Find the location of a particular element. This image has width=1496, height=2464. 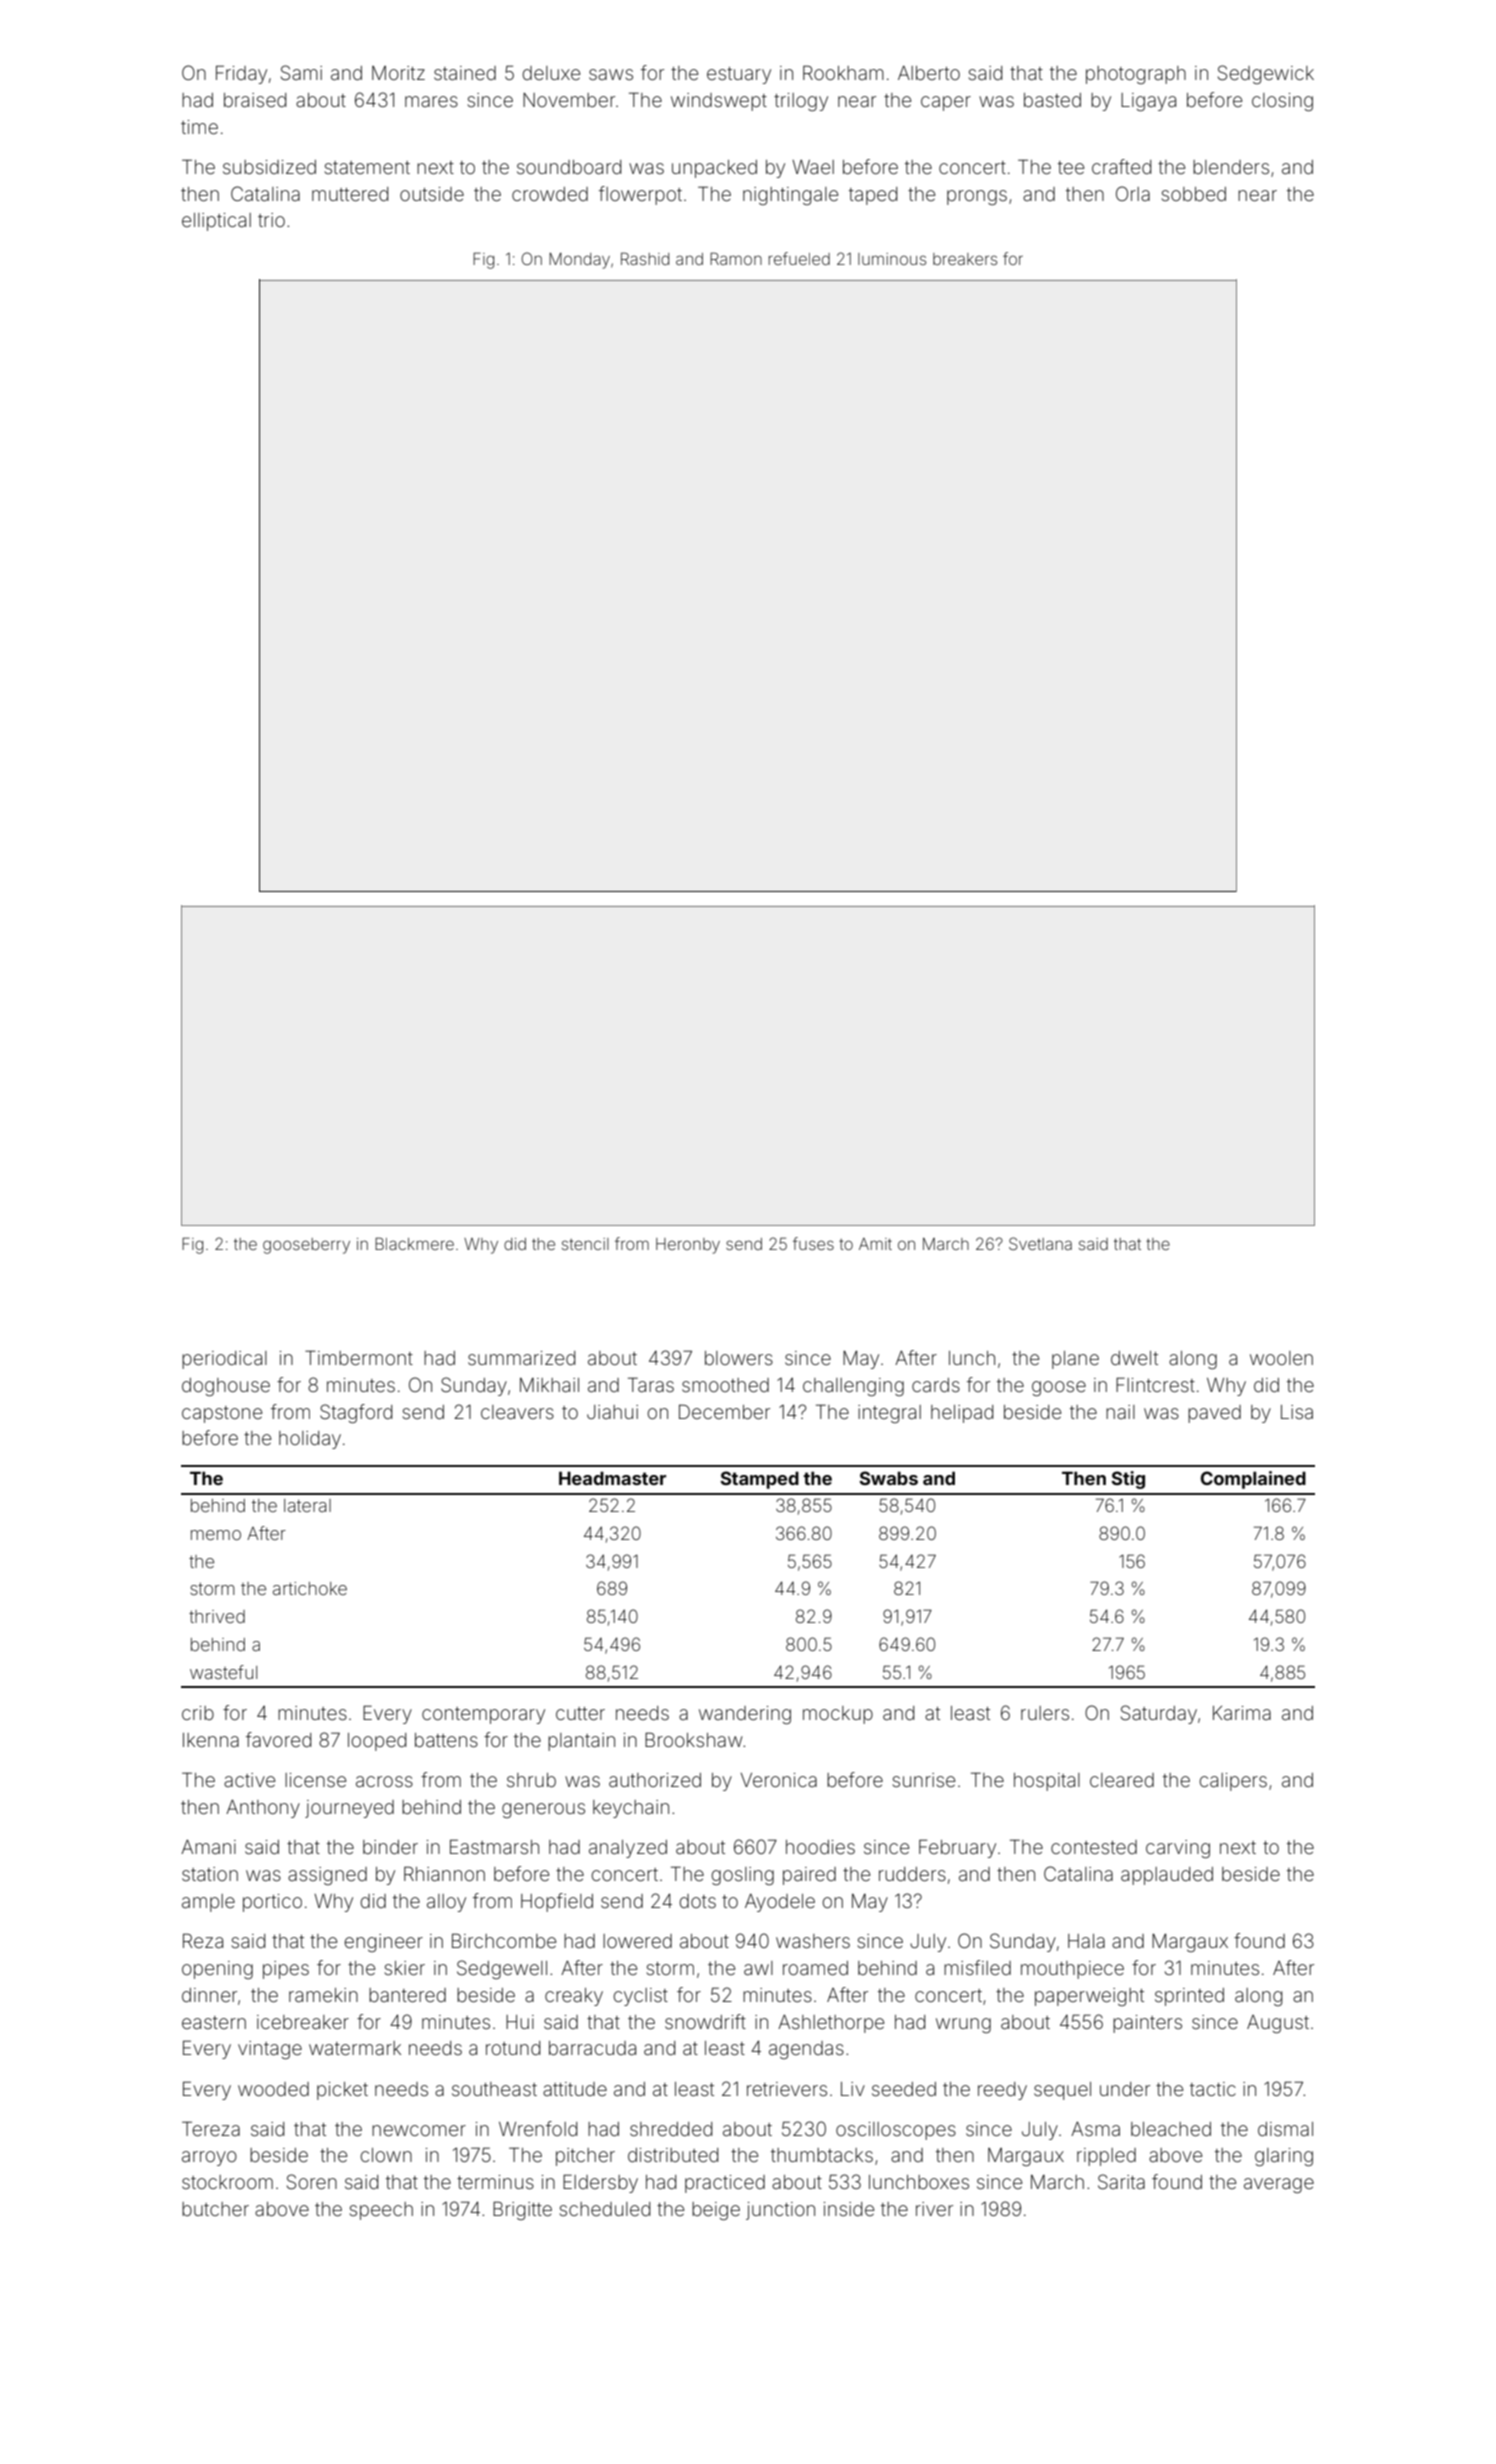

Sedgewick is located at coordinates (1266, 74).
